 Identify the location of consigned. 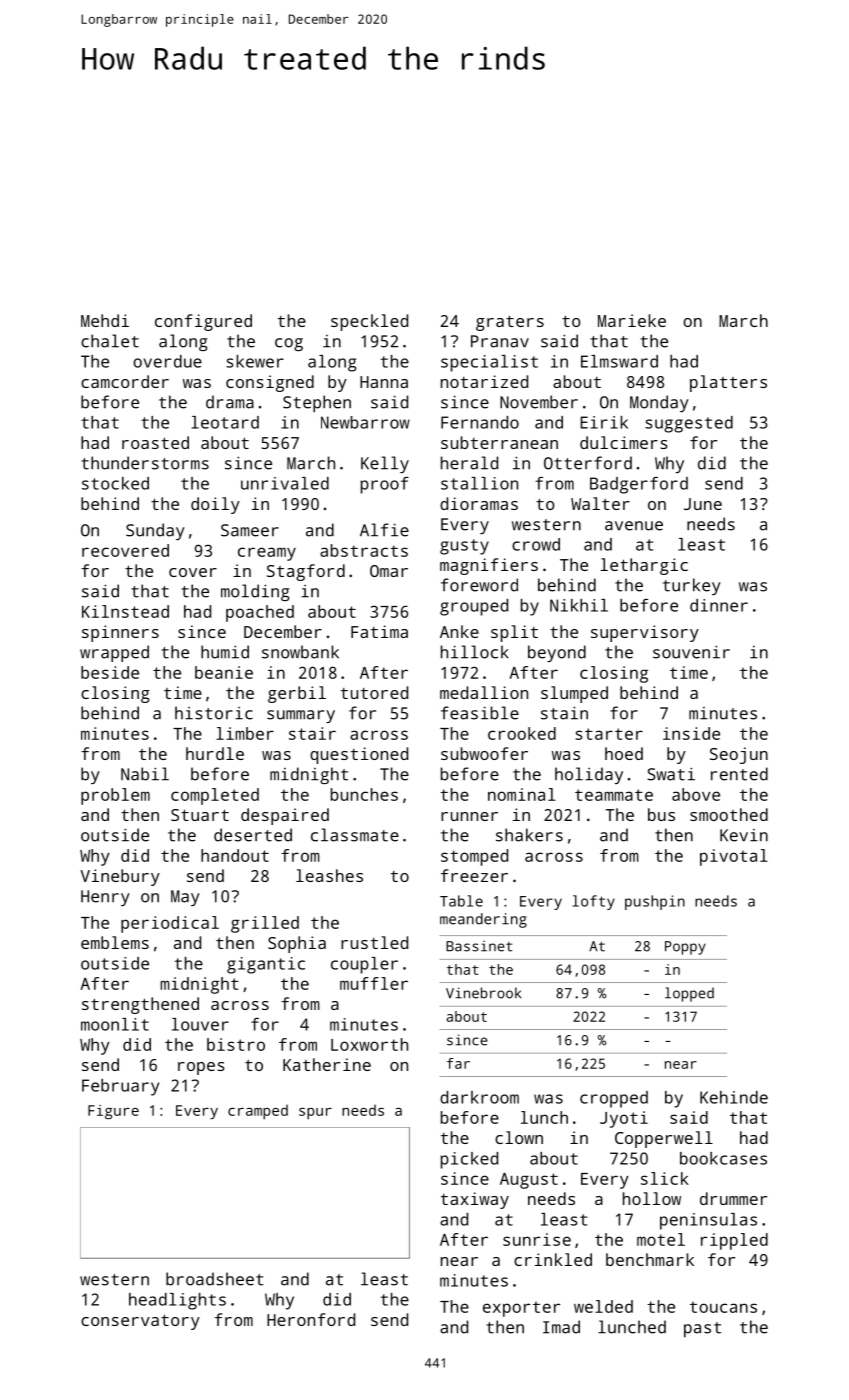
(270, 383).
